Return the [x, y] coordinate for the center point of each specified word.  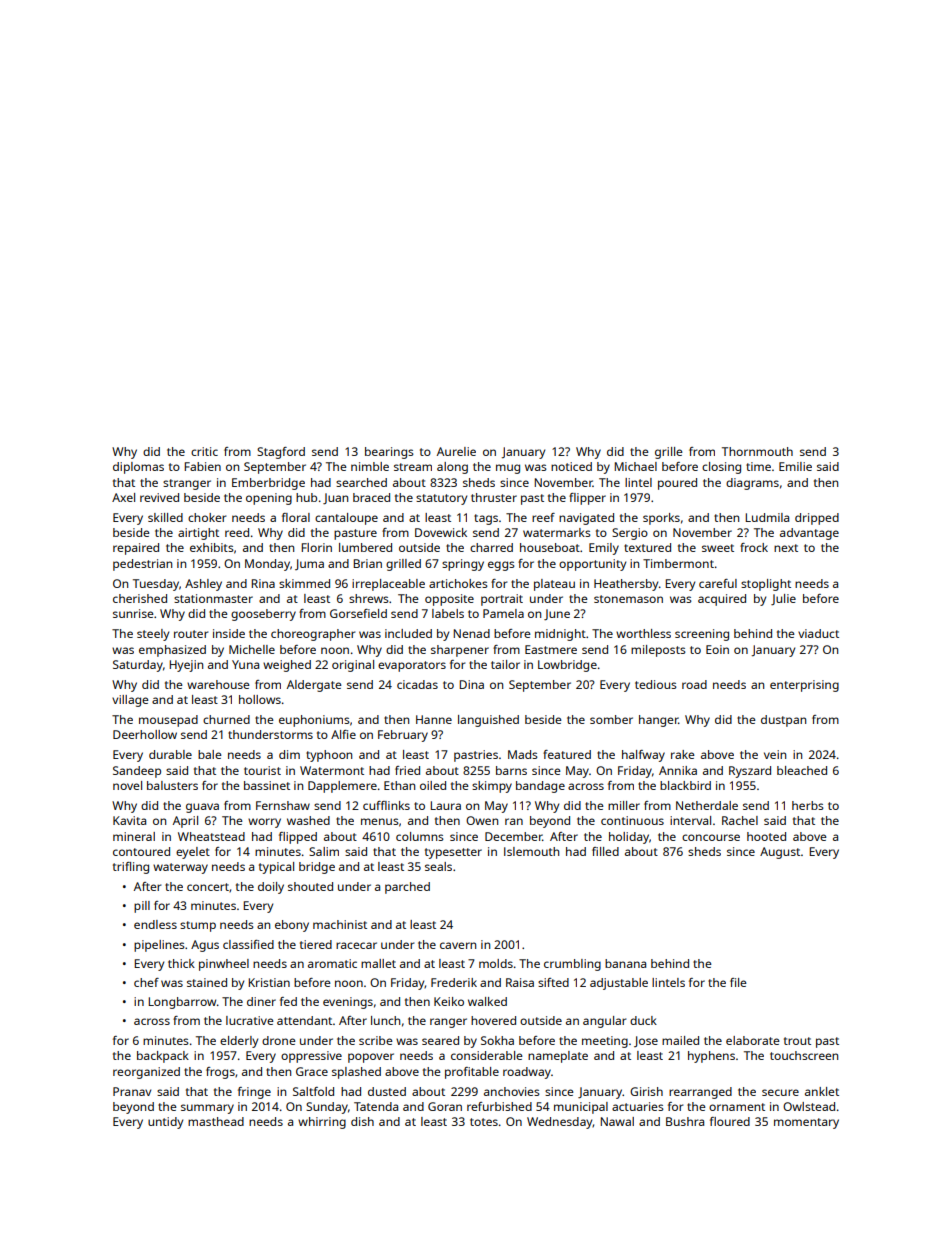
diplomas [138, 468]
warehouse [218, 684]
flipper [587, 499]
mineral [134, 836]
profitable [472, 1073]
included [408, 633]
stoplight [766, 585]
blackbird [685, 785]
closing [721, 468]
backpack [163, 1057]
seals [438, 866]
